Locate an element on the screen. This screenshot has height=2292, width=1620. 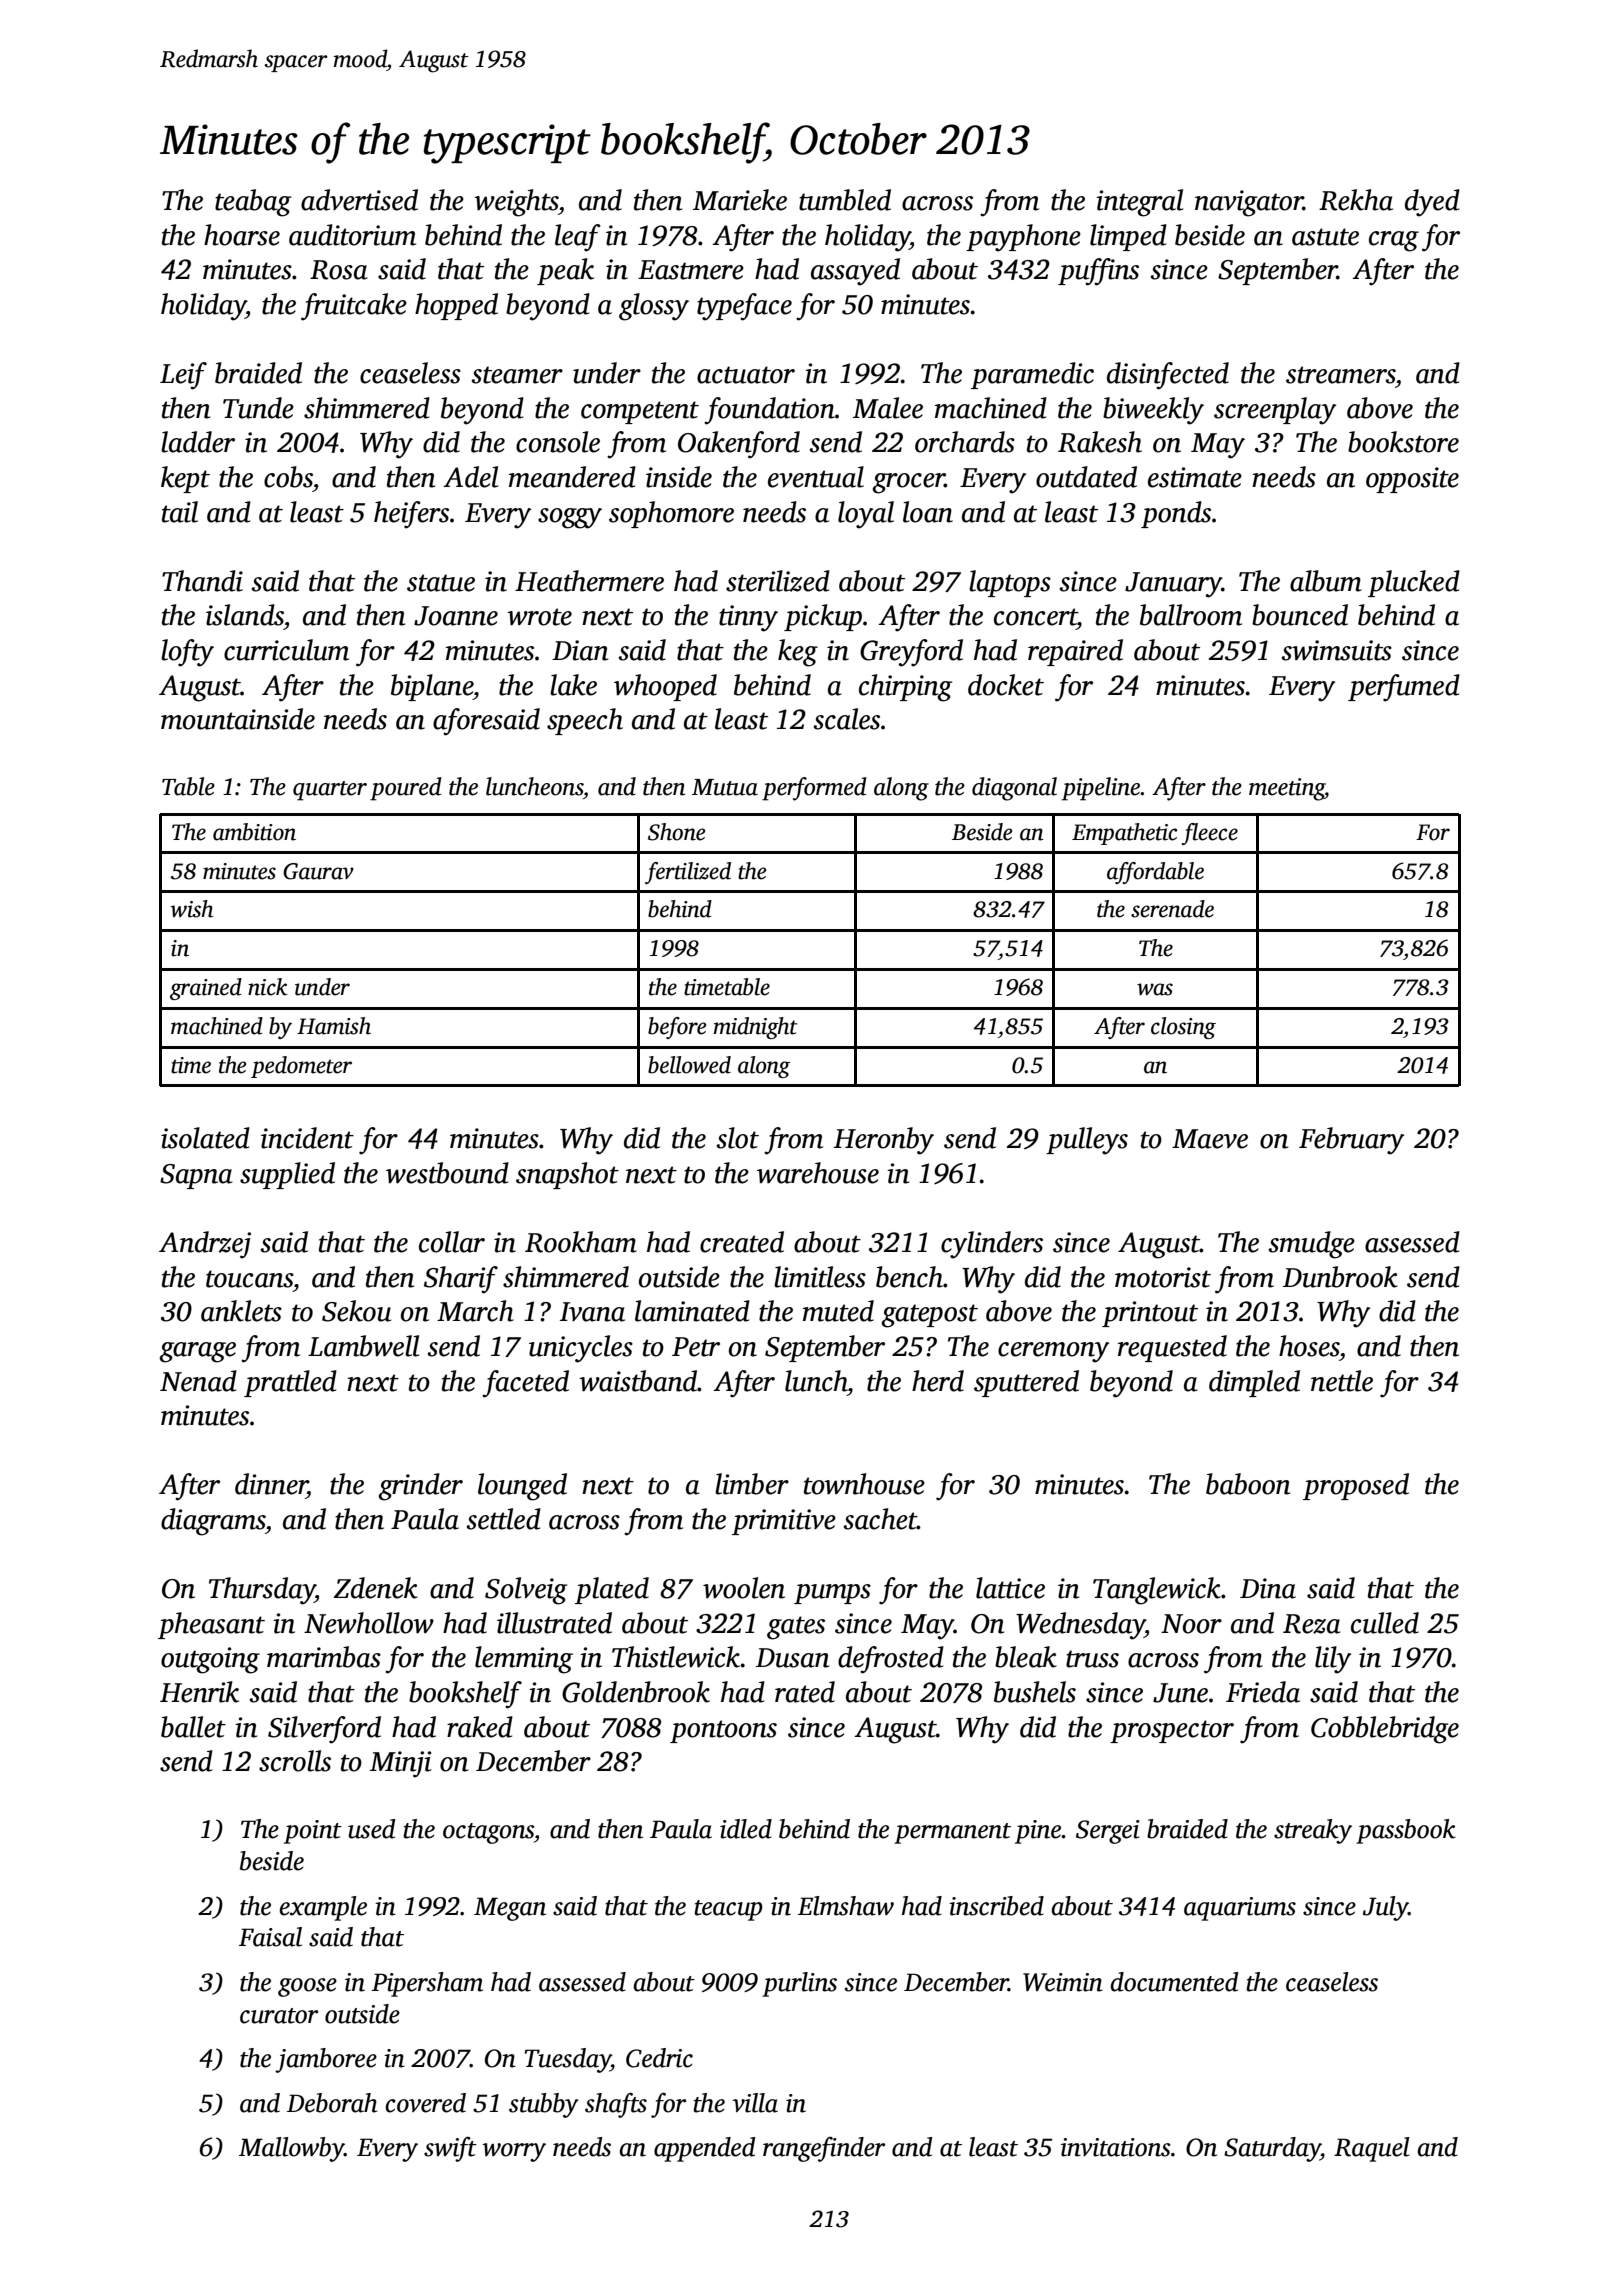
closing is located at coordinates (1183, 1028).
